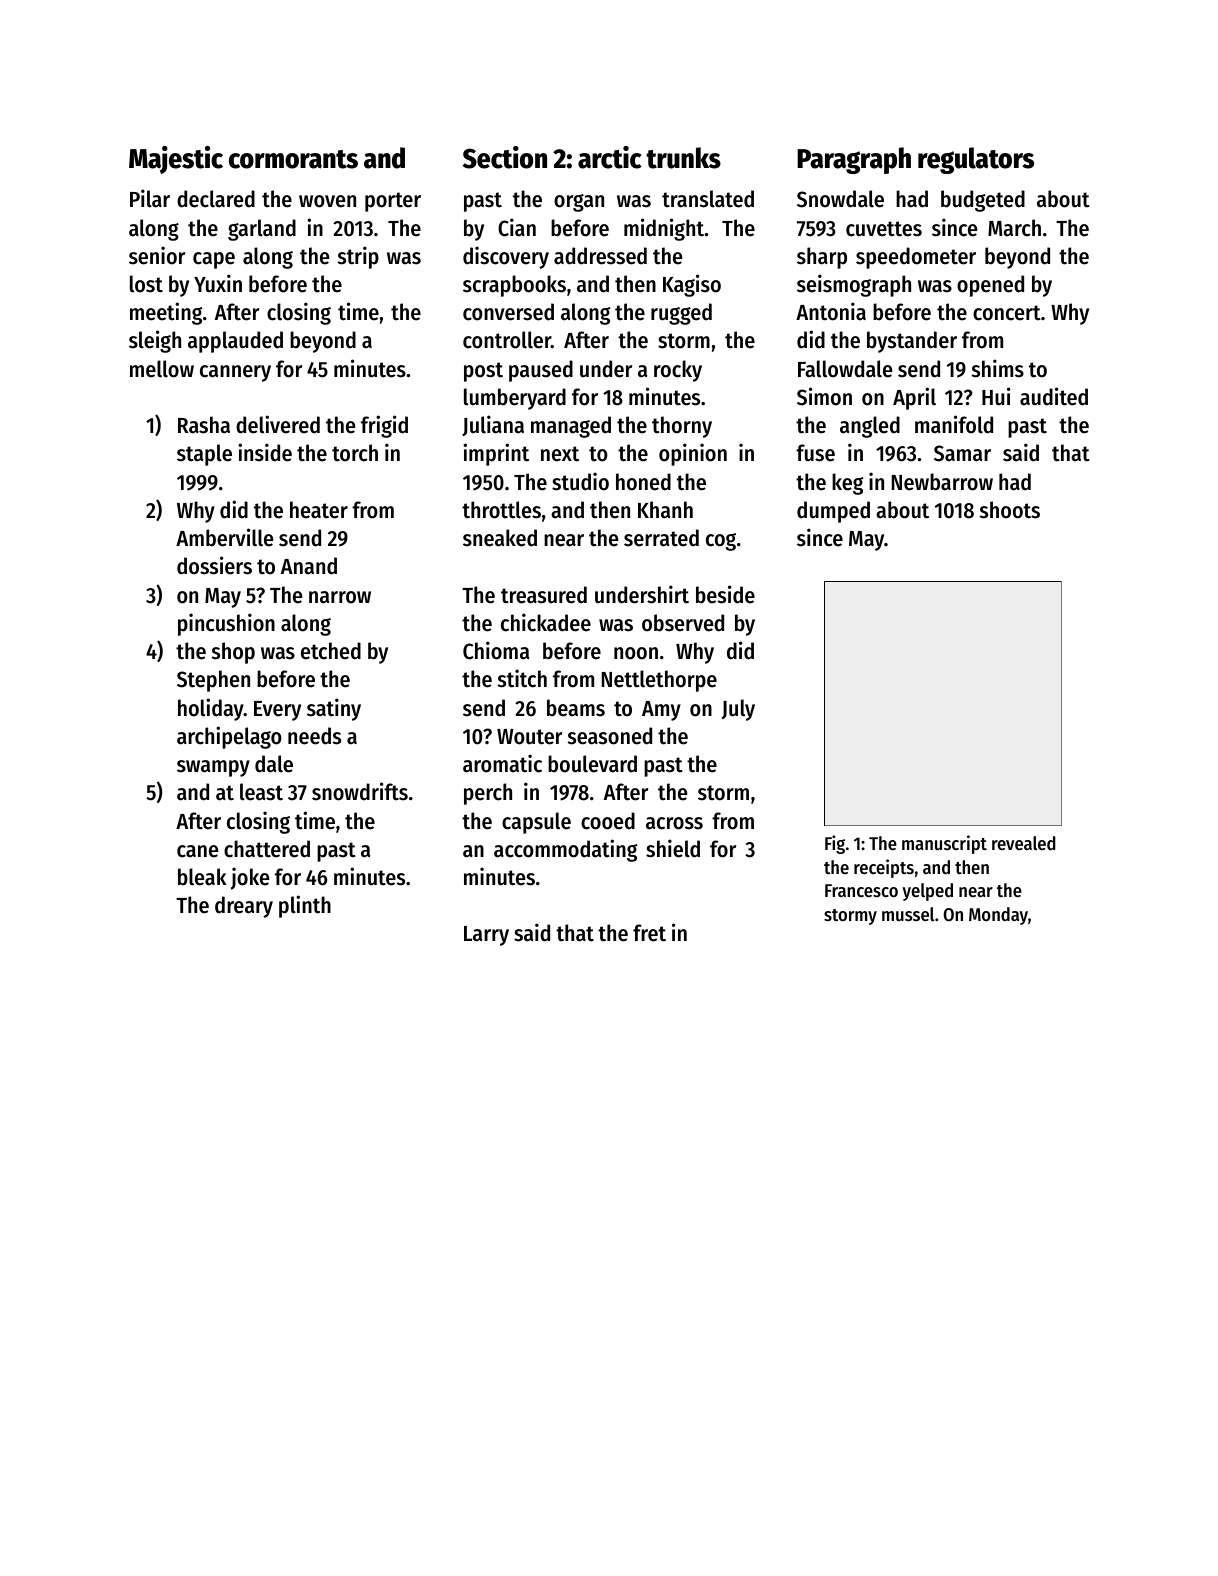  What do you see at coordinates (508, 312) in the page?
I see `conversed` at bounding box center [508, 312].
